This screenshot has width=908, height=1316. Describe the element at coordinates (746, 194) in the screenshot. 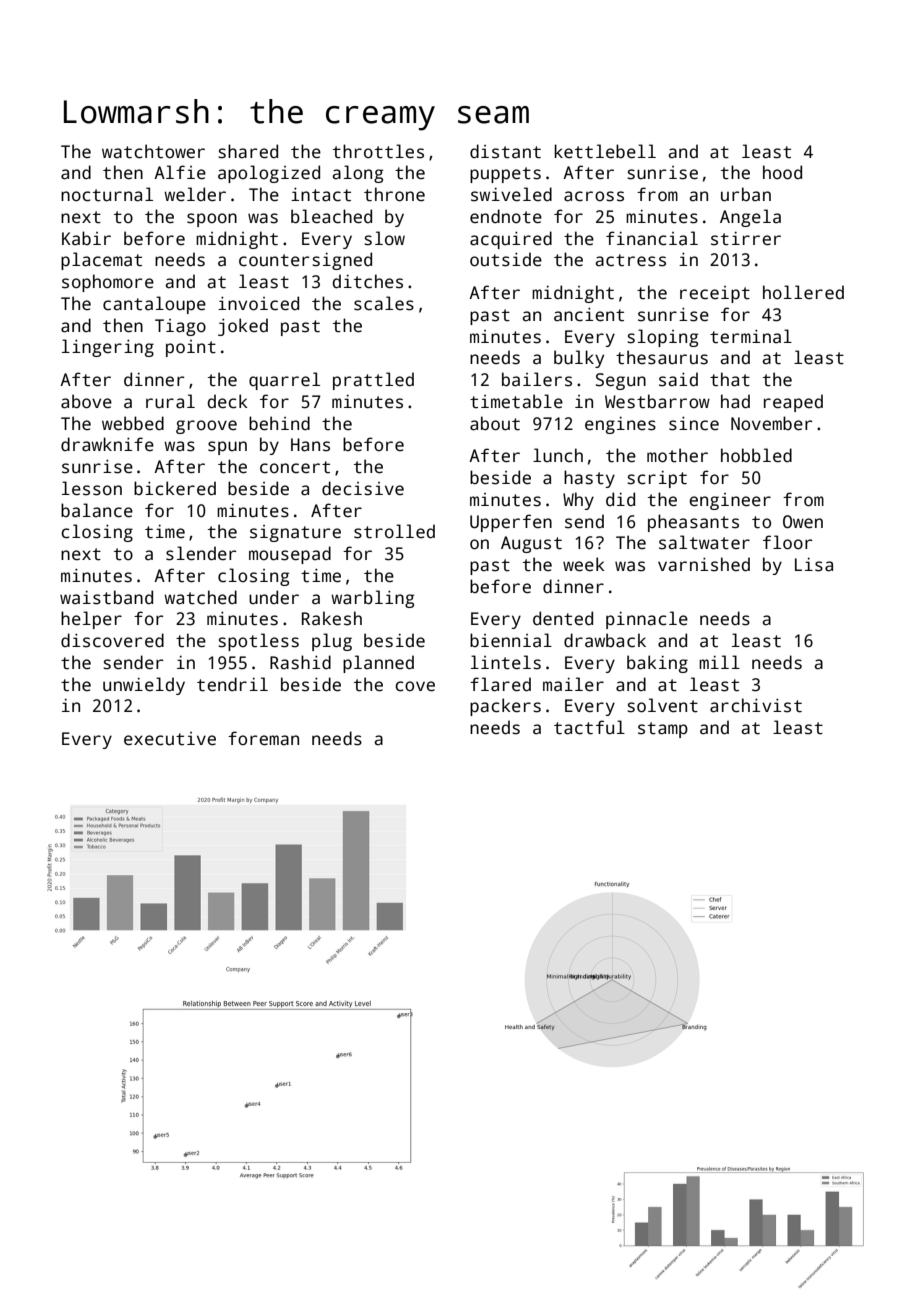

I see `urban` at that location.
